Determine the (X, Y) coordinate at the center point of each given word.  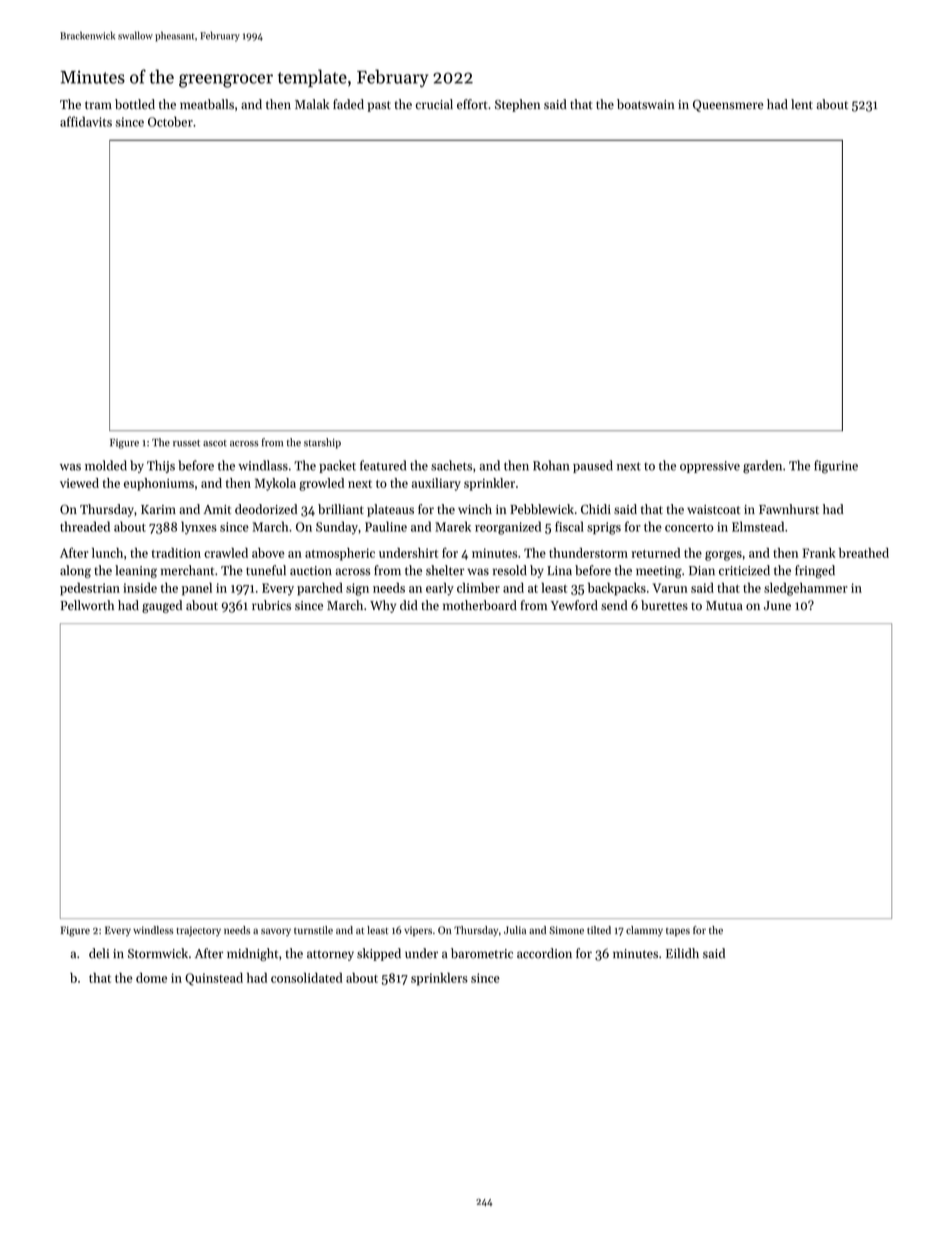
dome (151, 977)
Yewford (574, 605)
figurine (836, 467)
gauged (162, 606)
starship (322, 443)
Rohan (551, 465)
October (170, 121)
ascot (215, 443)
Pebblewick (542, 509)
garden (762, 467)
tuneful (266, 570)
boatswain (646, 104)
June (777, 606)
